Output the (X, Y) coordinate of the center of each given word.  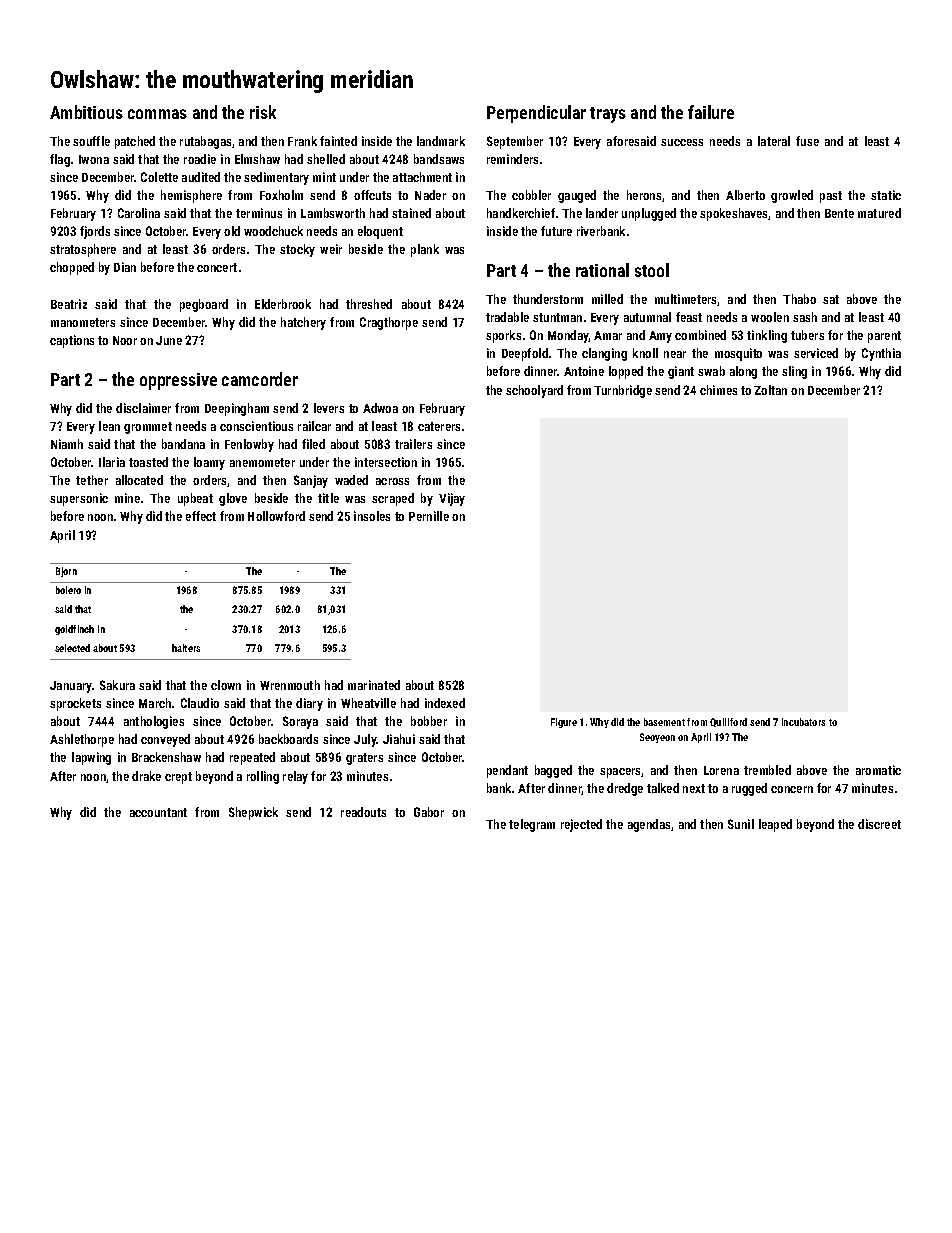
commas (157, 114)
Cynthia (881, 354)
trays (608, 115)
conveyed (165, 740)
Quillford (728, 722)
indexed (445, 703)
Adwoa (380, 408)
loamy (209, 463)
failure (711, 112)
